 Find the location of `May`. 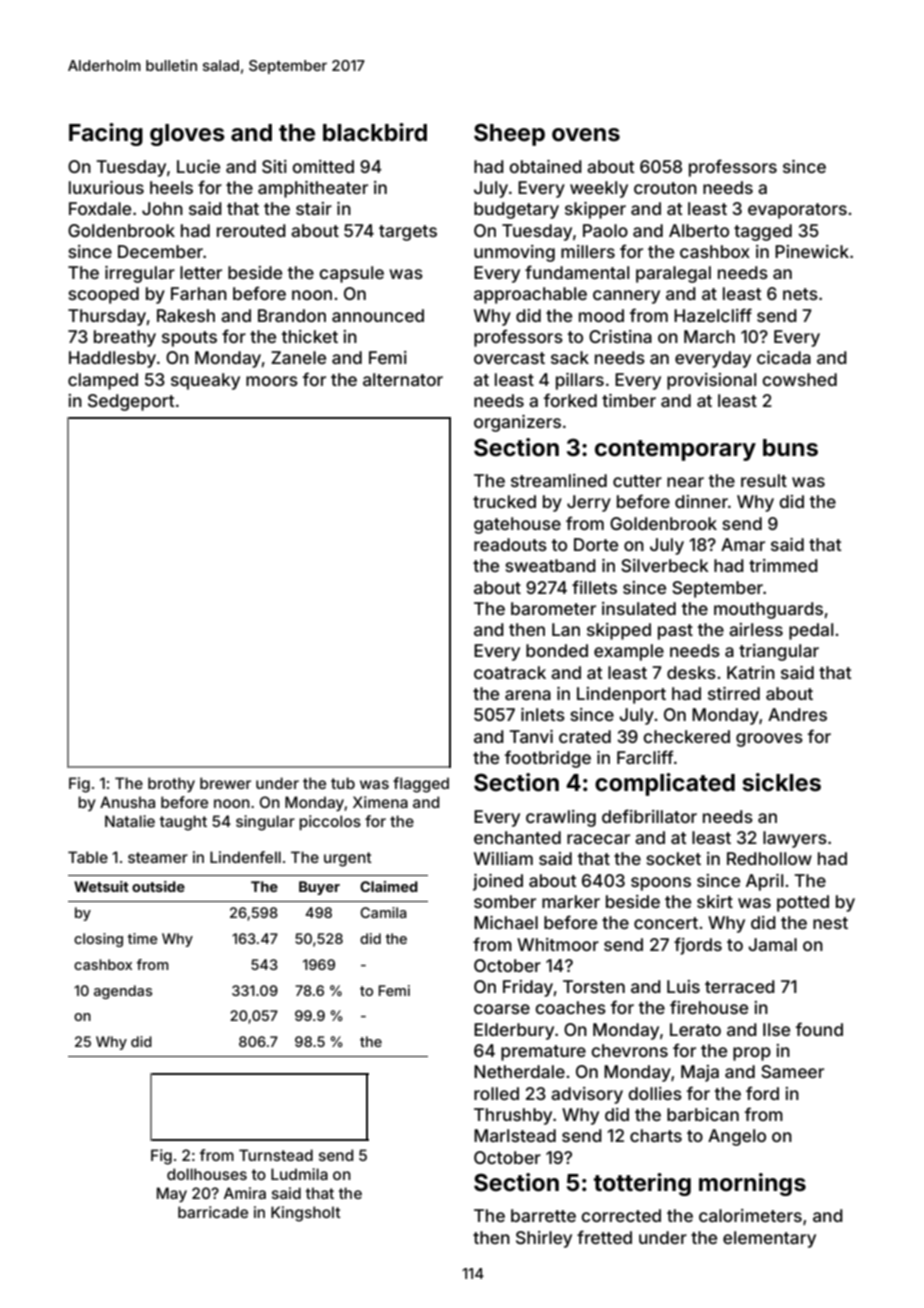

May is located at coordinates (172, 1194).
